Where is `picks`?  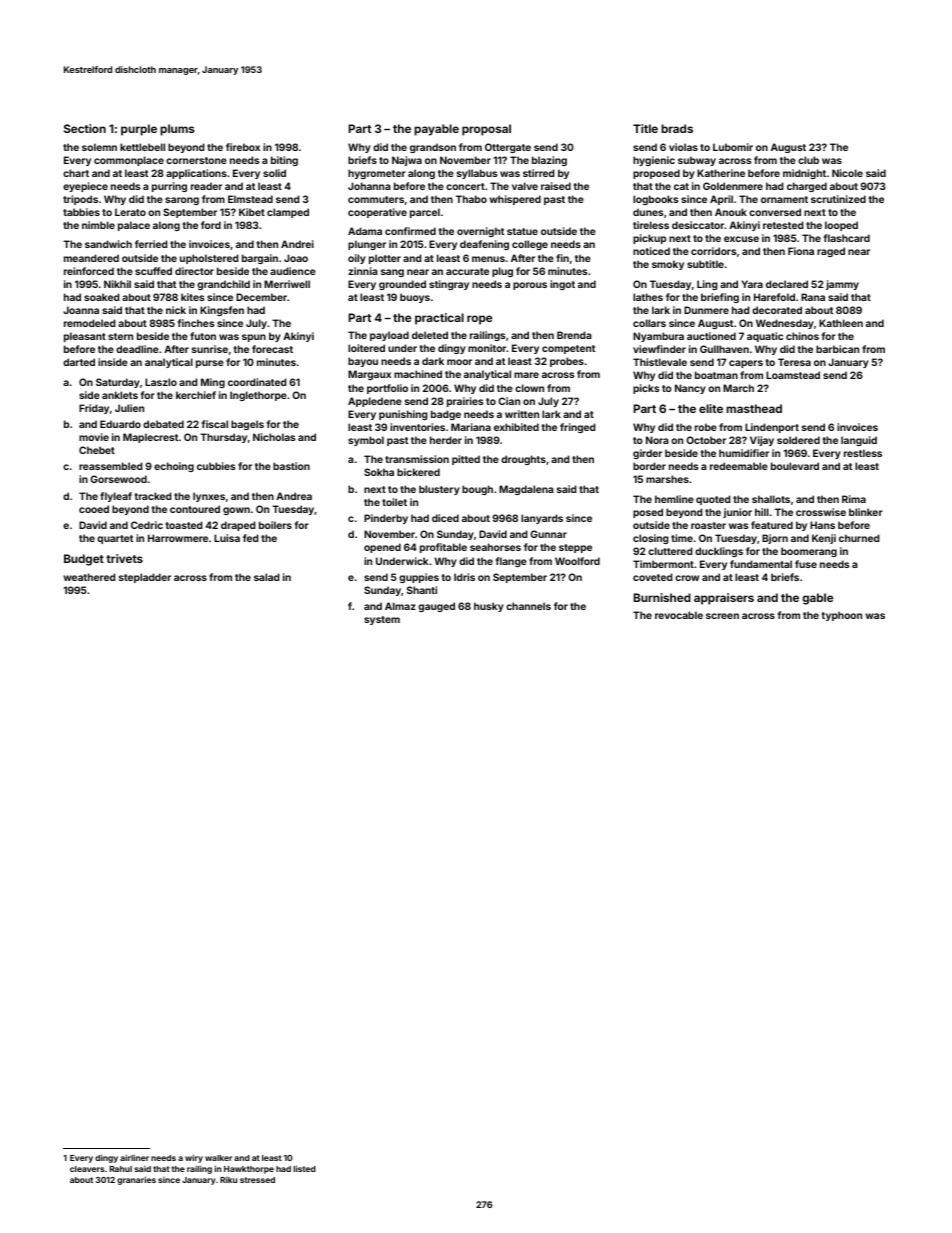 picks is located at coordinates (646, 389).
